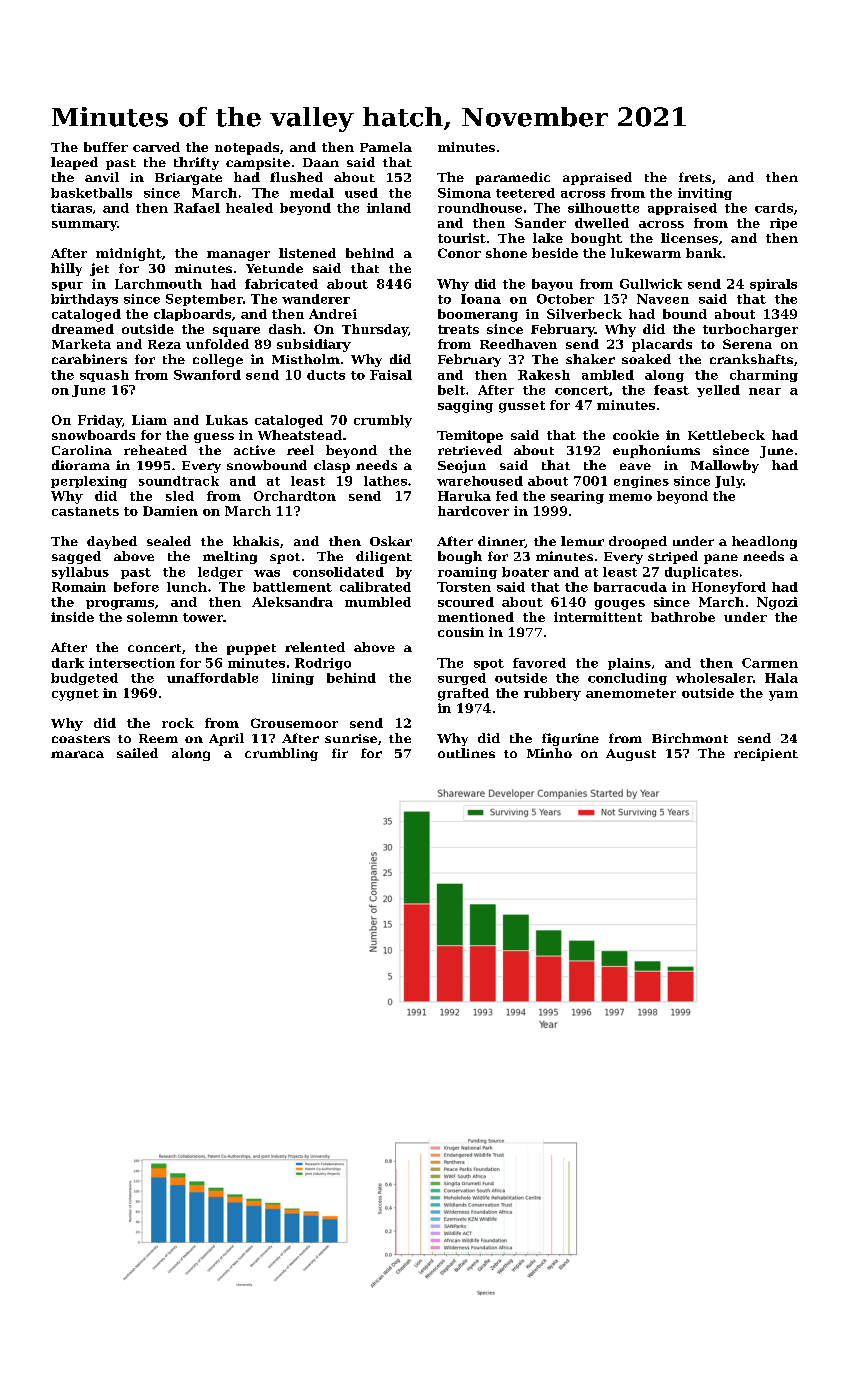 The width and height of the document is (849, 1400). I want to click on Pamela, so click(386, 147).
